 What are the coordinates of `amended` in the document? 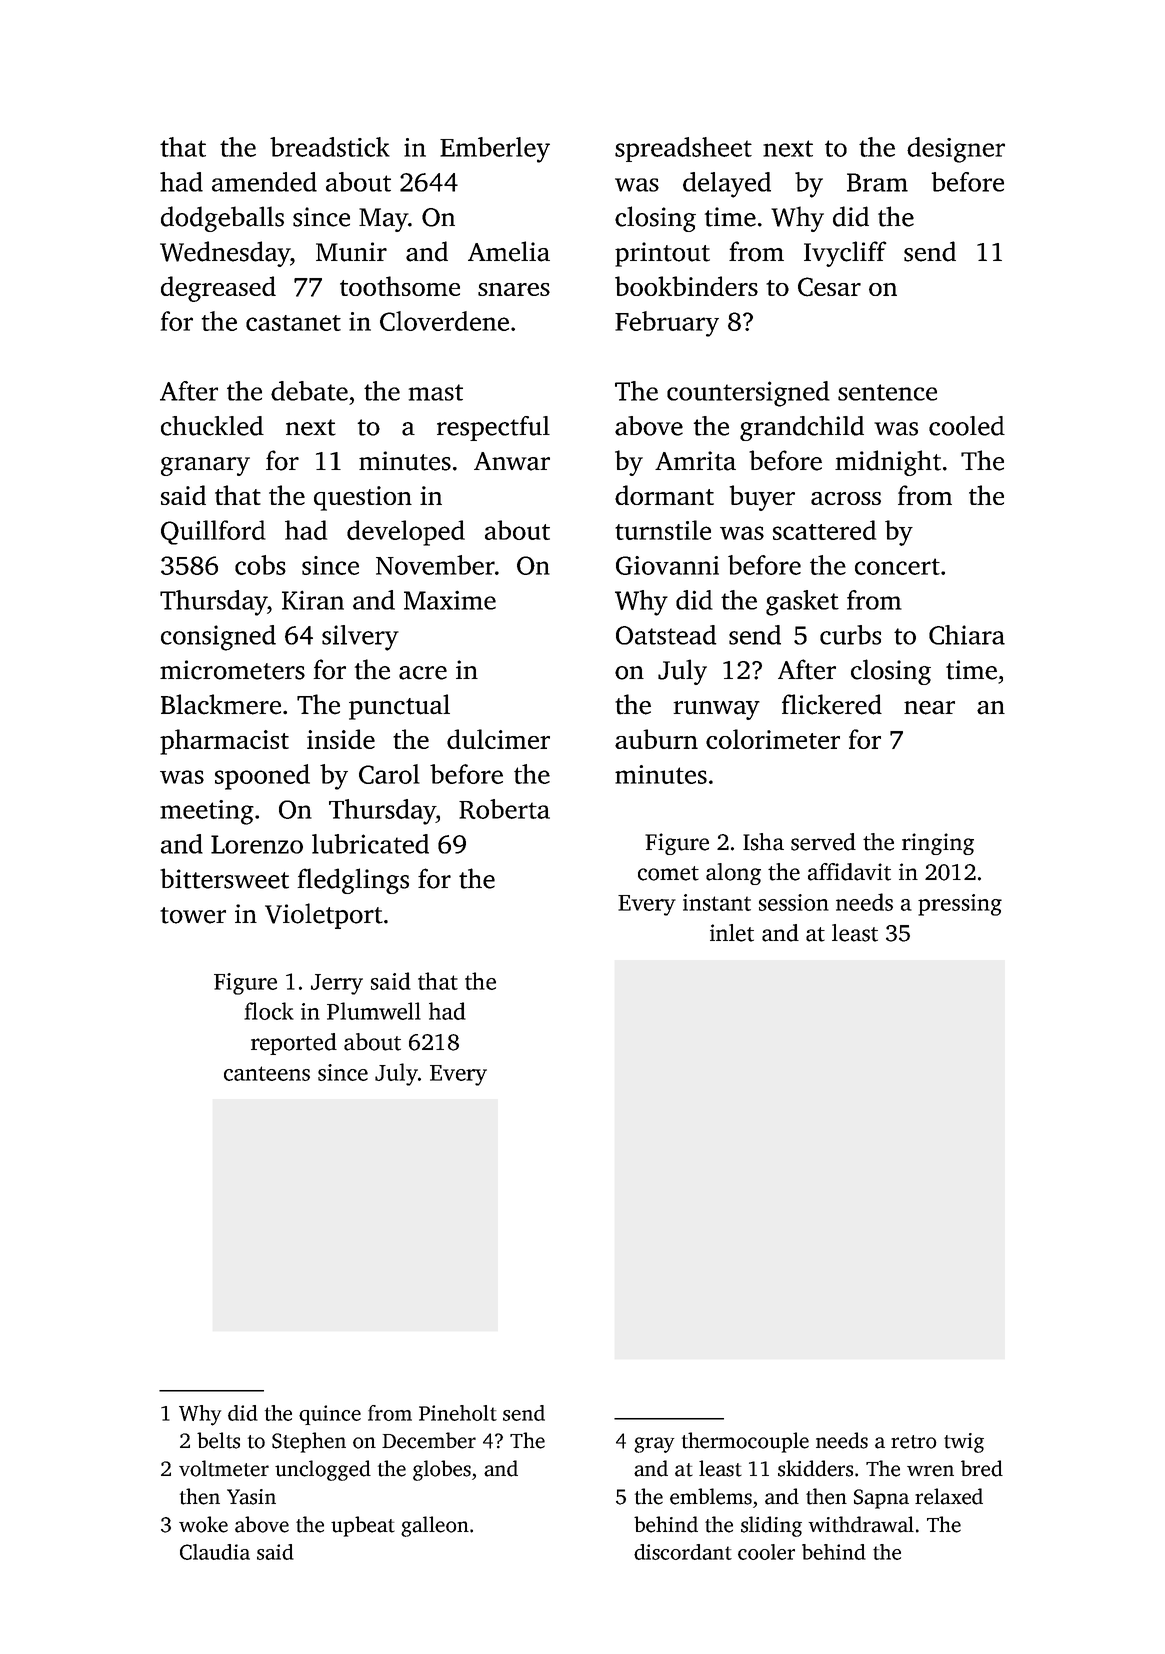 It's located at (264, 182).
